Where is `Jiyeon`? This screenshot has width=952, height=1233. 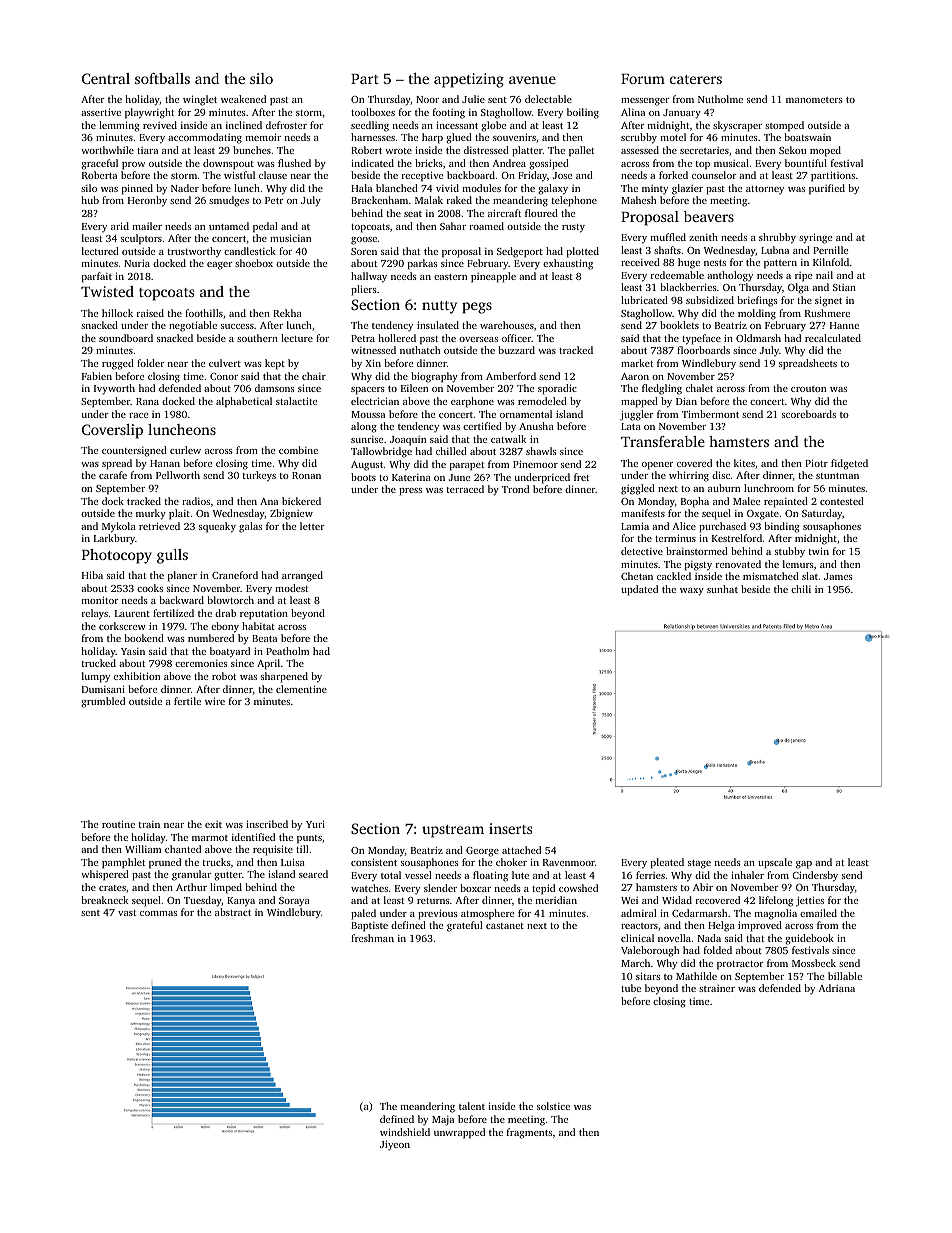
Jiyeon is located at coordinates (395, 1145).
